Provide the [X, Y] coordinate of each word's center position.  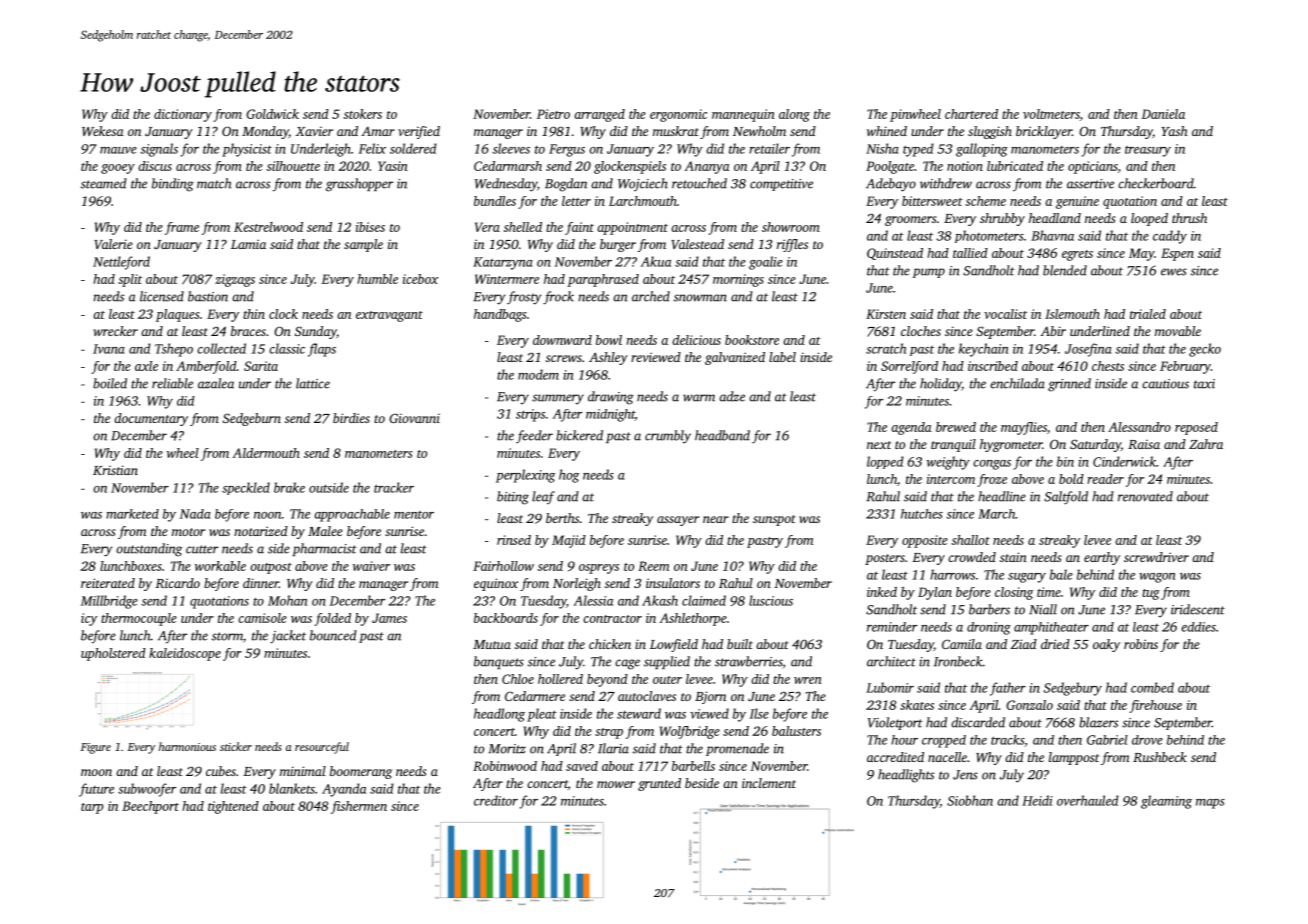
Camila [962, 644]
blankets [292, 788]
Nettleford [121, 263]
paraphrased [603, 280]
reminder [892, 627]
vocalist [1005, 314]
